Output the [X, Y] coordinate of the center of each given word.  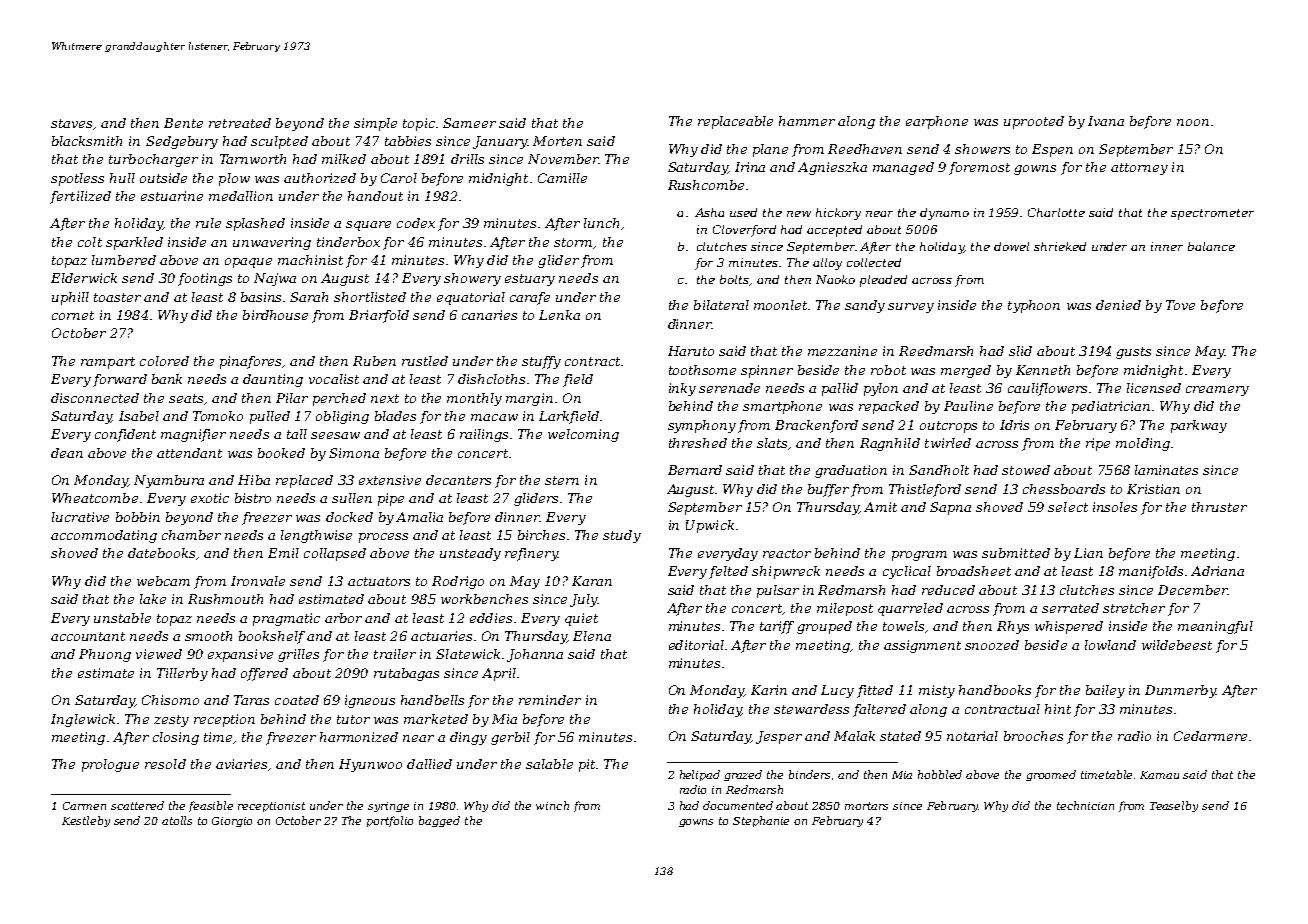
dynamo [944, 214]
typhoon [1034, 306]
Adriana [1217, 571]
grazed [743, 775]
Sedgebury [182, 142]
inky [682, 389]
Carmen [84, 806]
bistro [253, 498]
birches [541, 535]
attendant [189, 453]
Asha [709, 212]
